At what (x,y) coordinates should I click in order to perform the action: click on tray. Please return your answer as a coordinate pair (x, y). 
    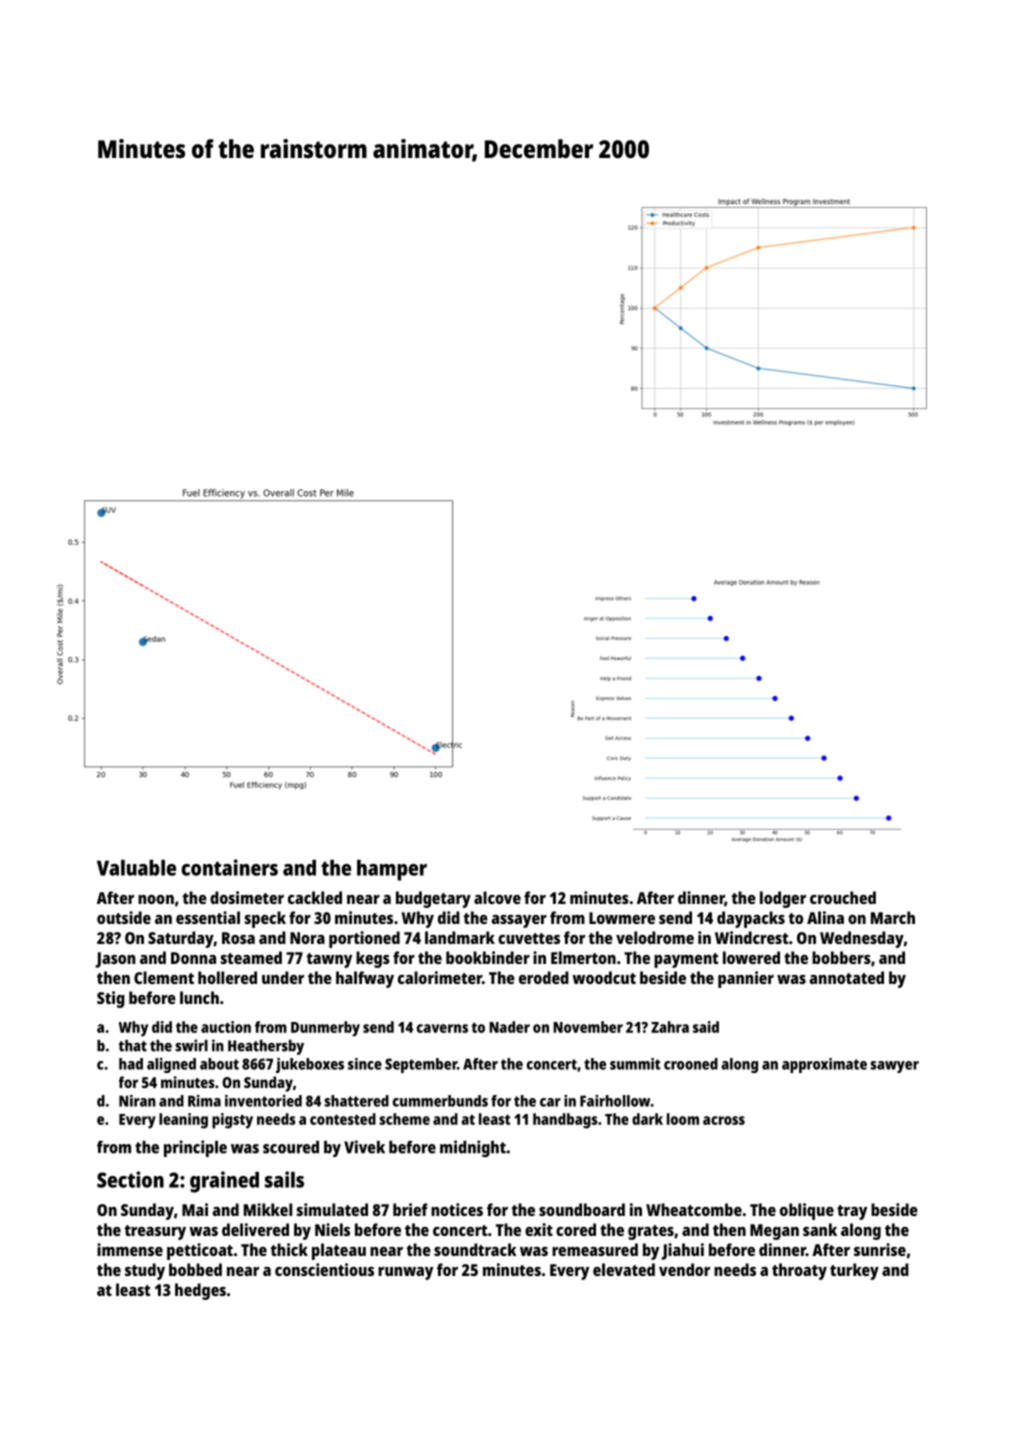
    Looking at the image, I should click on (852, 1212).
